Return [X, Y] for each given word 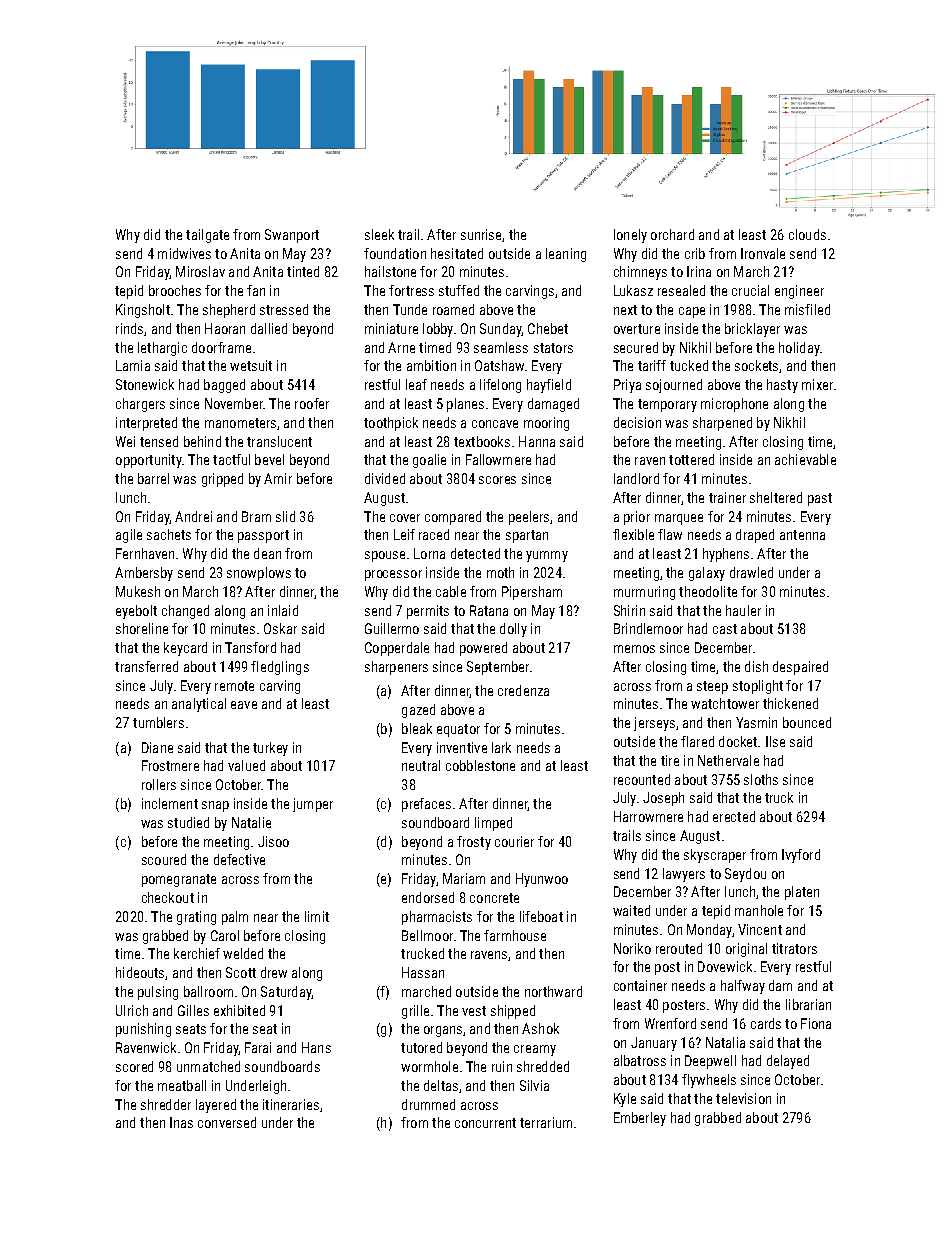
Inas [181, 1122]
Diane [157, 747]
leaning [566, 255]
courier [514, 841]
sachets [169, 534]
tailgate [207, 236]
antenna [802, 535]
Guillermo [392, 628]
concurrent [485, 1123]
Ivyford [801, 856]
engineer [799, 292]
